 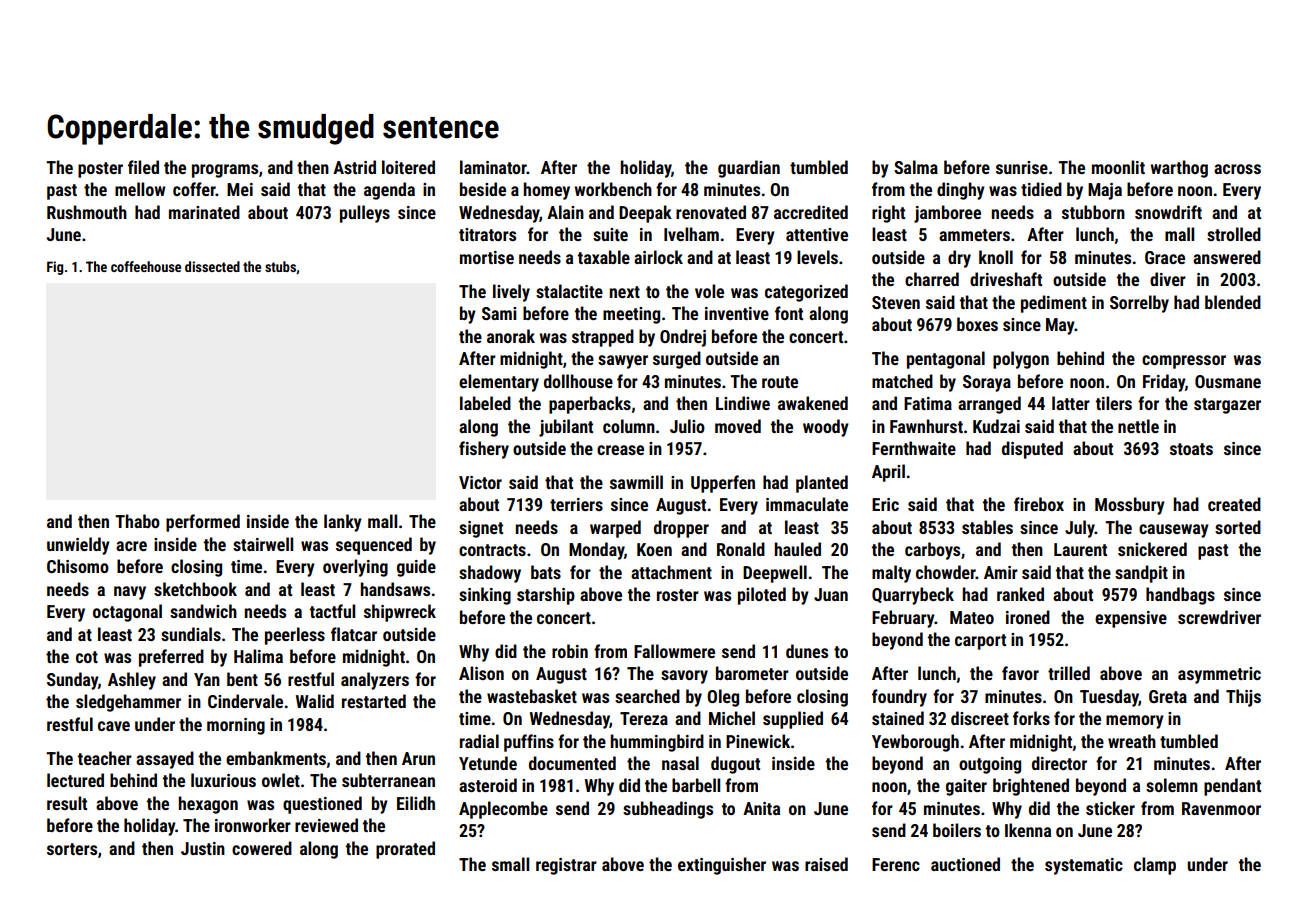 What do you see at coordinates (146, 266) in the screenshot?
I see `coffeehouse` at bounding box center [146, 266].
